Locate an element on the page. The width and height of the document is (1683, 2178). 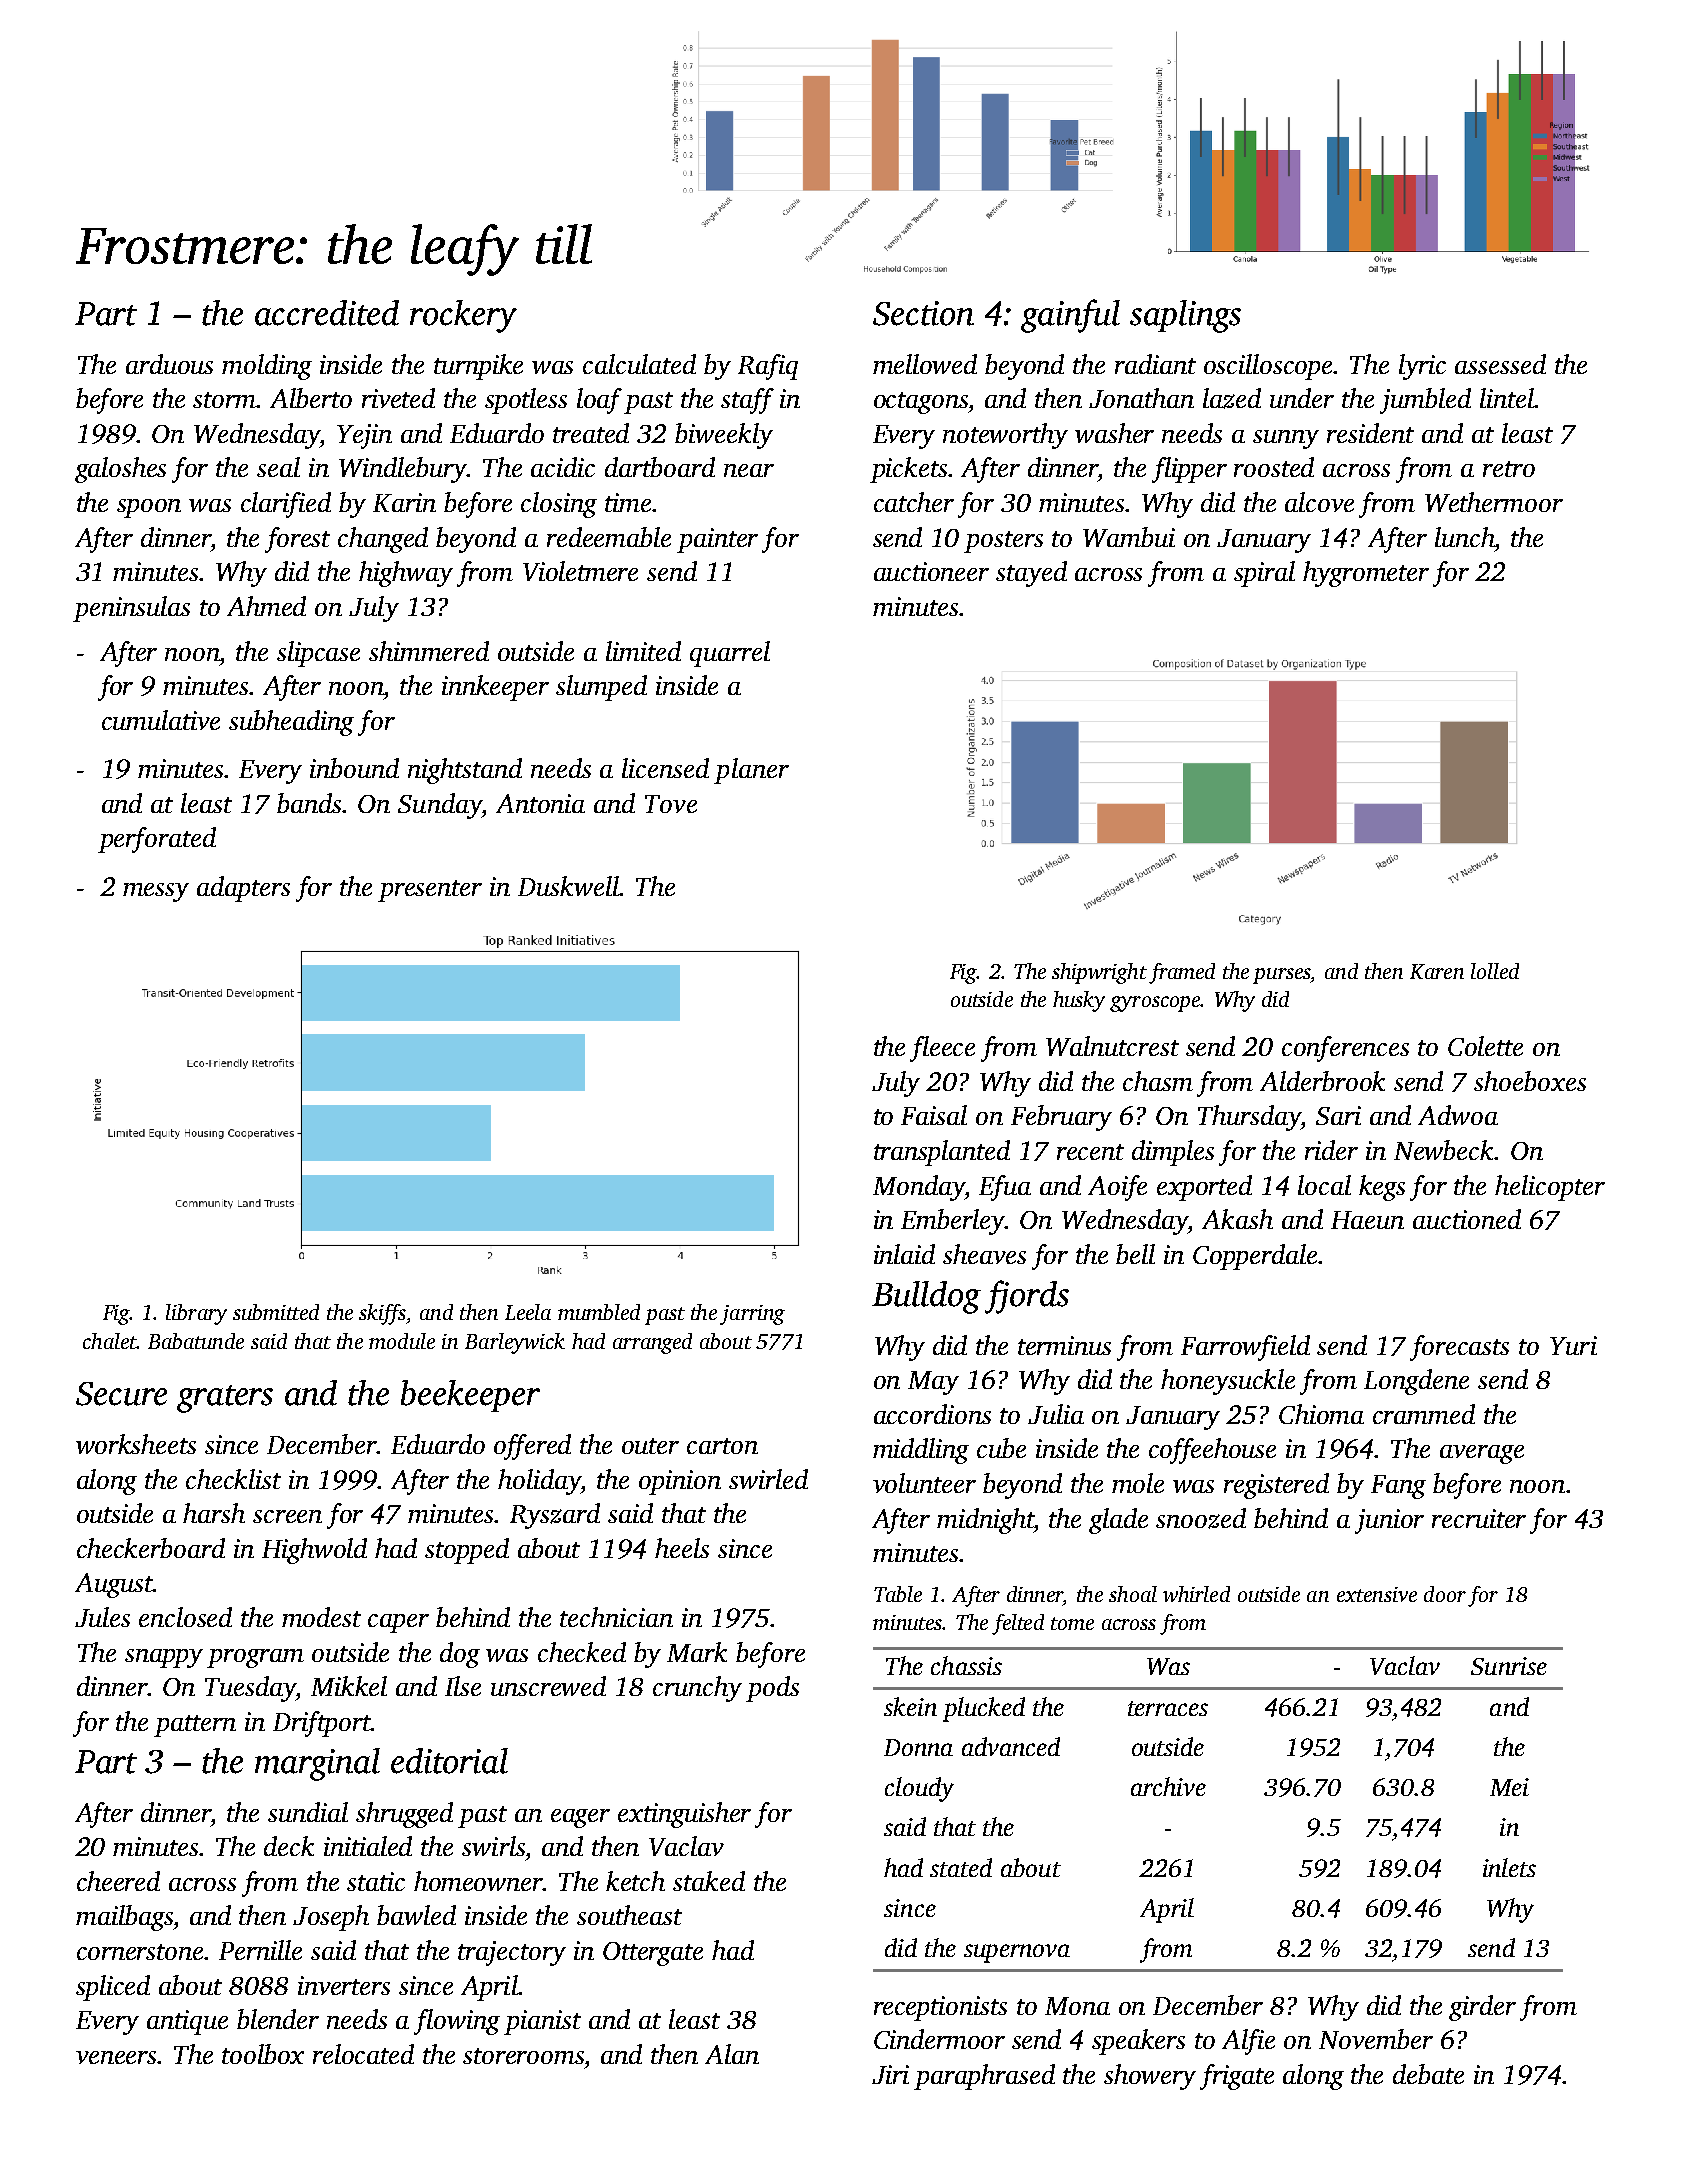
paraphrased is located at coordinates (984, 2077).
